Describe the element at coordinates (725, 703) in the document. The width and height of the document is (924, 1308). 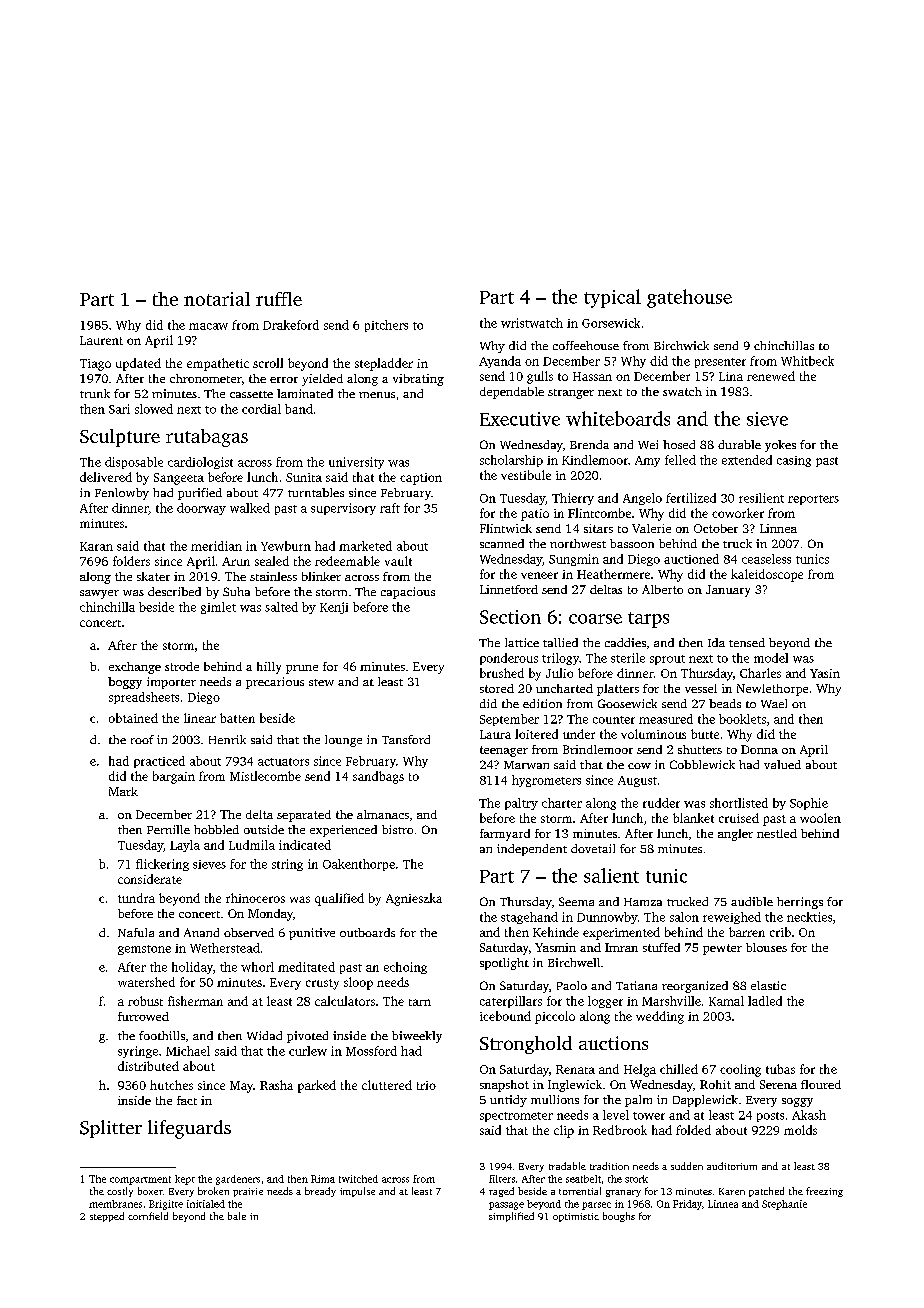
I see `beads` at that location.
